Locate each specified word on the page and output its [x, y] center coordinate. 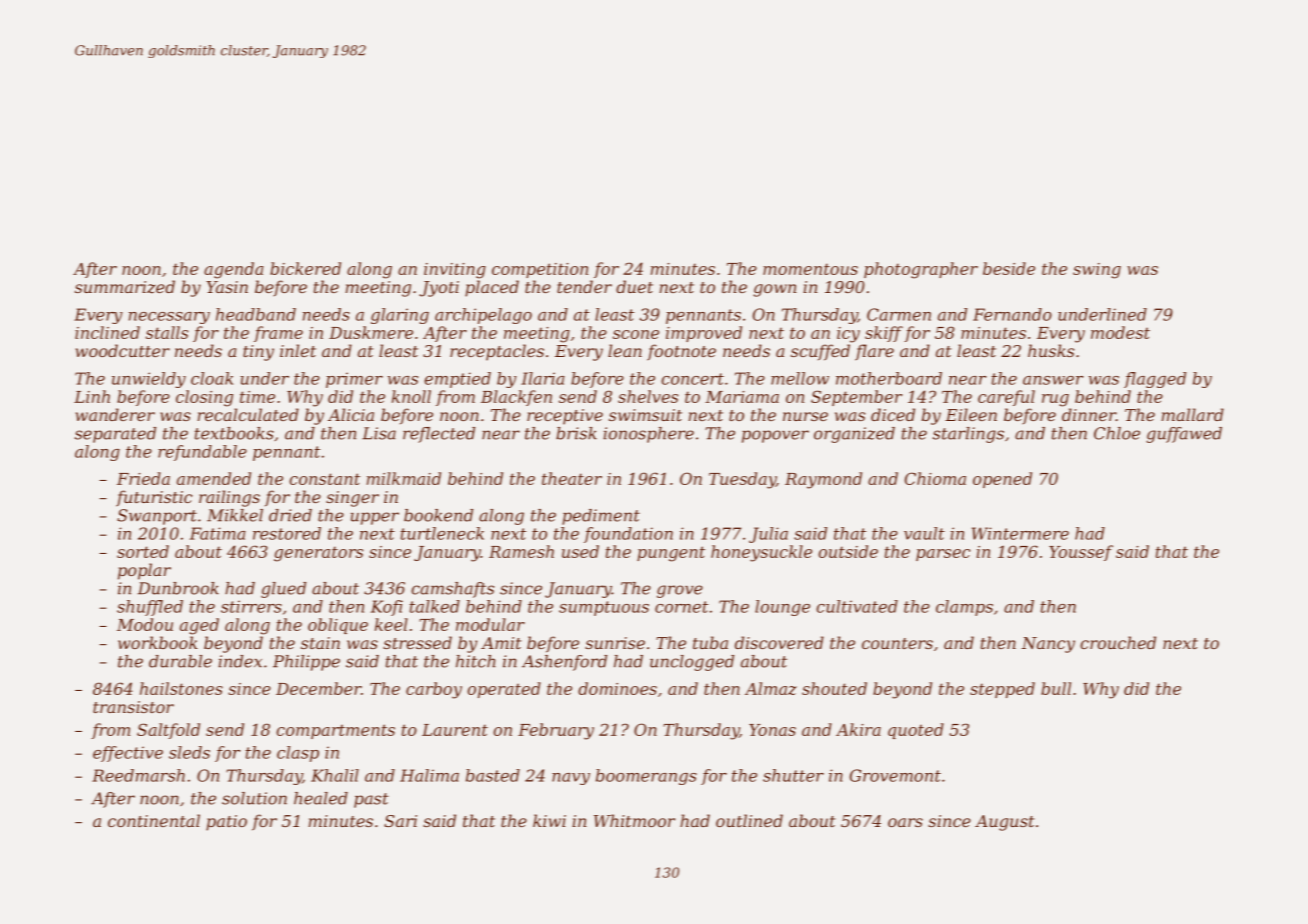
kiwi [549, 820]
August [1004, 823]
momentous [810, 269]
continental [154, 820]
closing [204, 398]
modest [1120, 332]
